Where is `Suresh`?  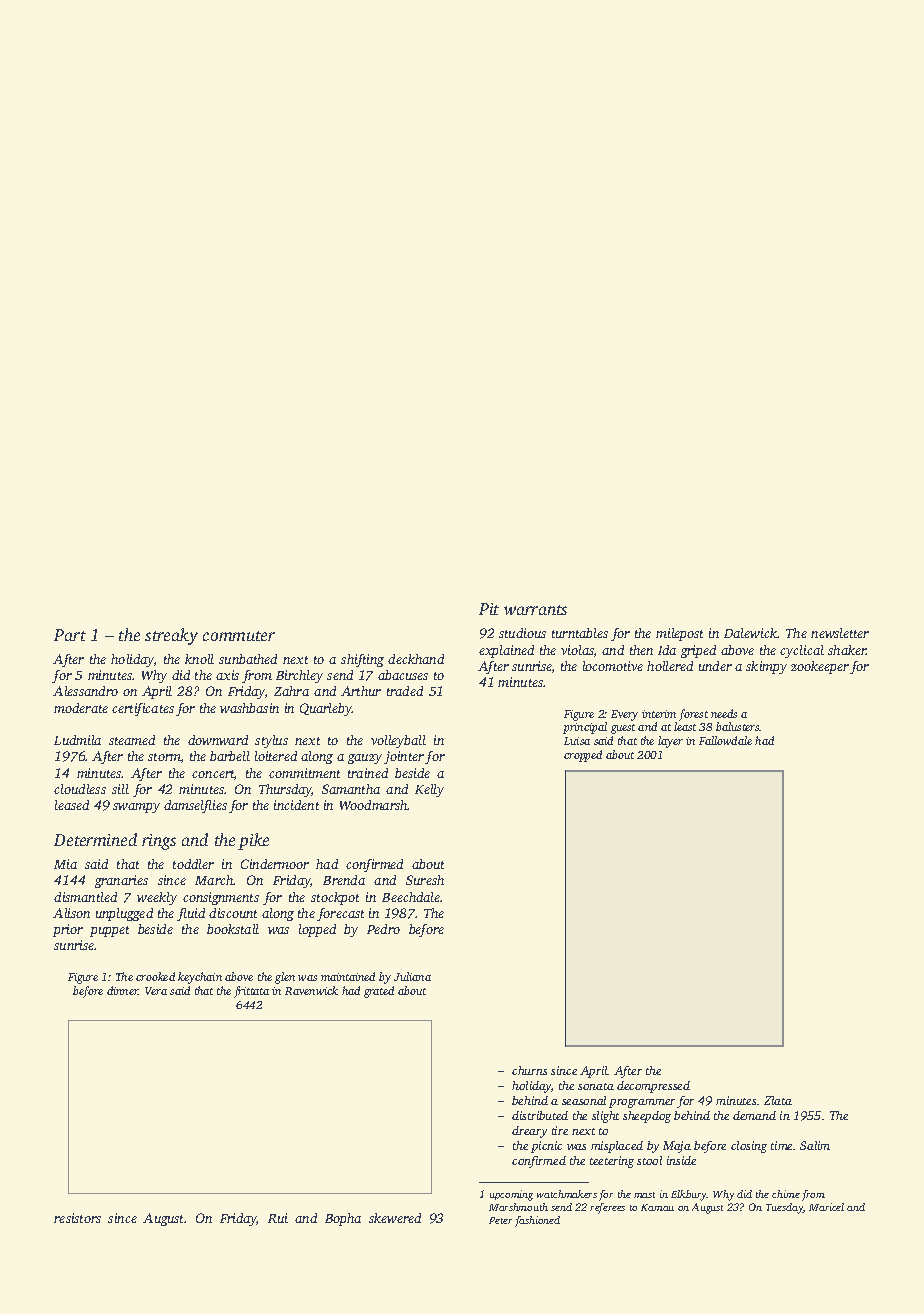 Suresh is located at coordinates (425, 880).
